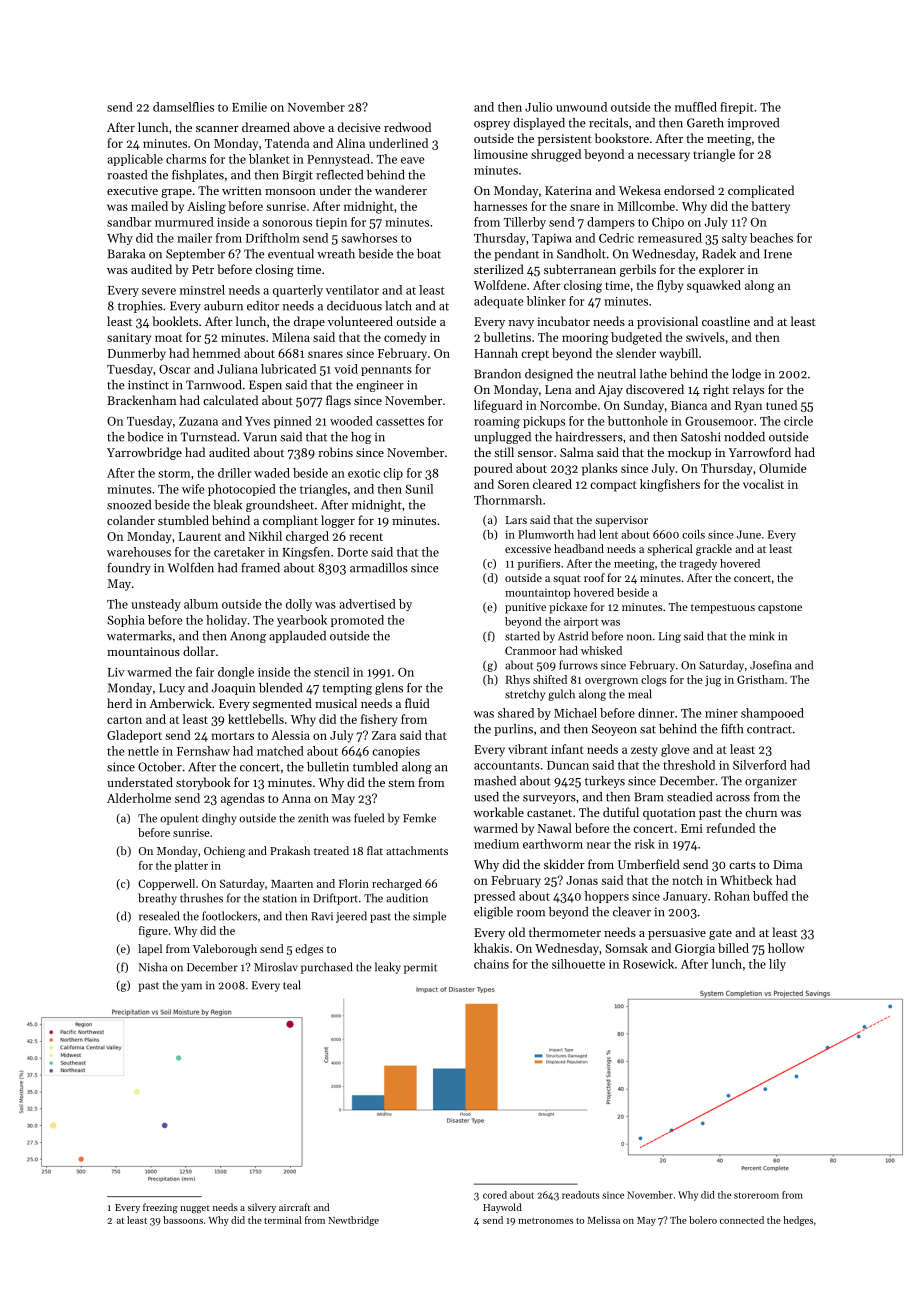 The height and width of the page is (1308, 924). Describe the element at coordinates (183, 1220) in the page. I see `bassoons` at that location.
